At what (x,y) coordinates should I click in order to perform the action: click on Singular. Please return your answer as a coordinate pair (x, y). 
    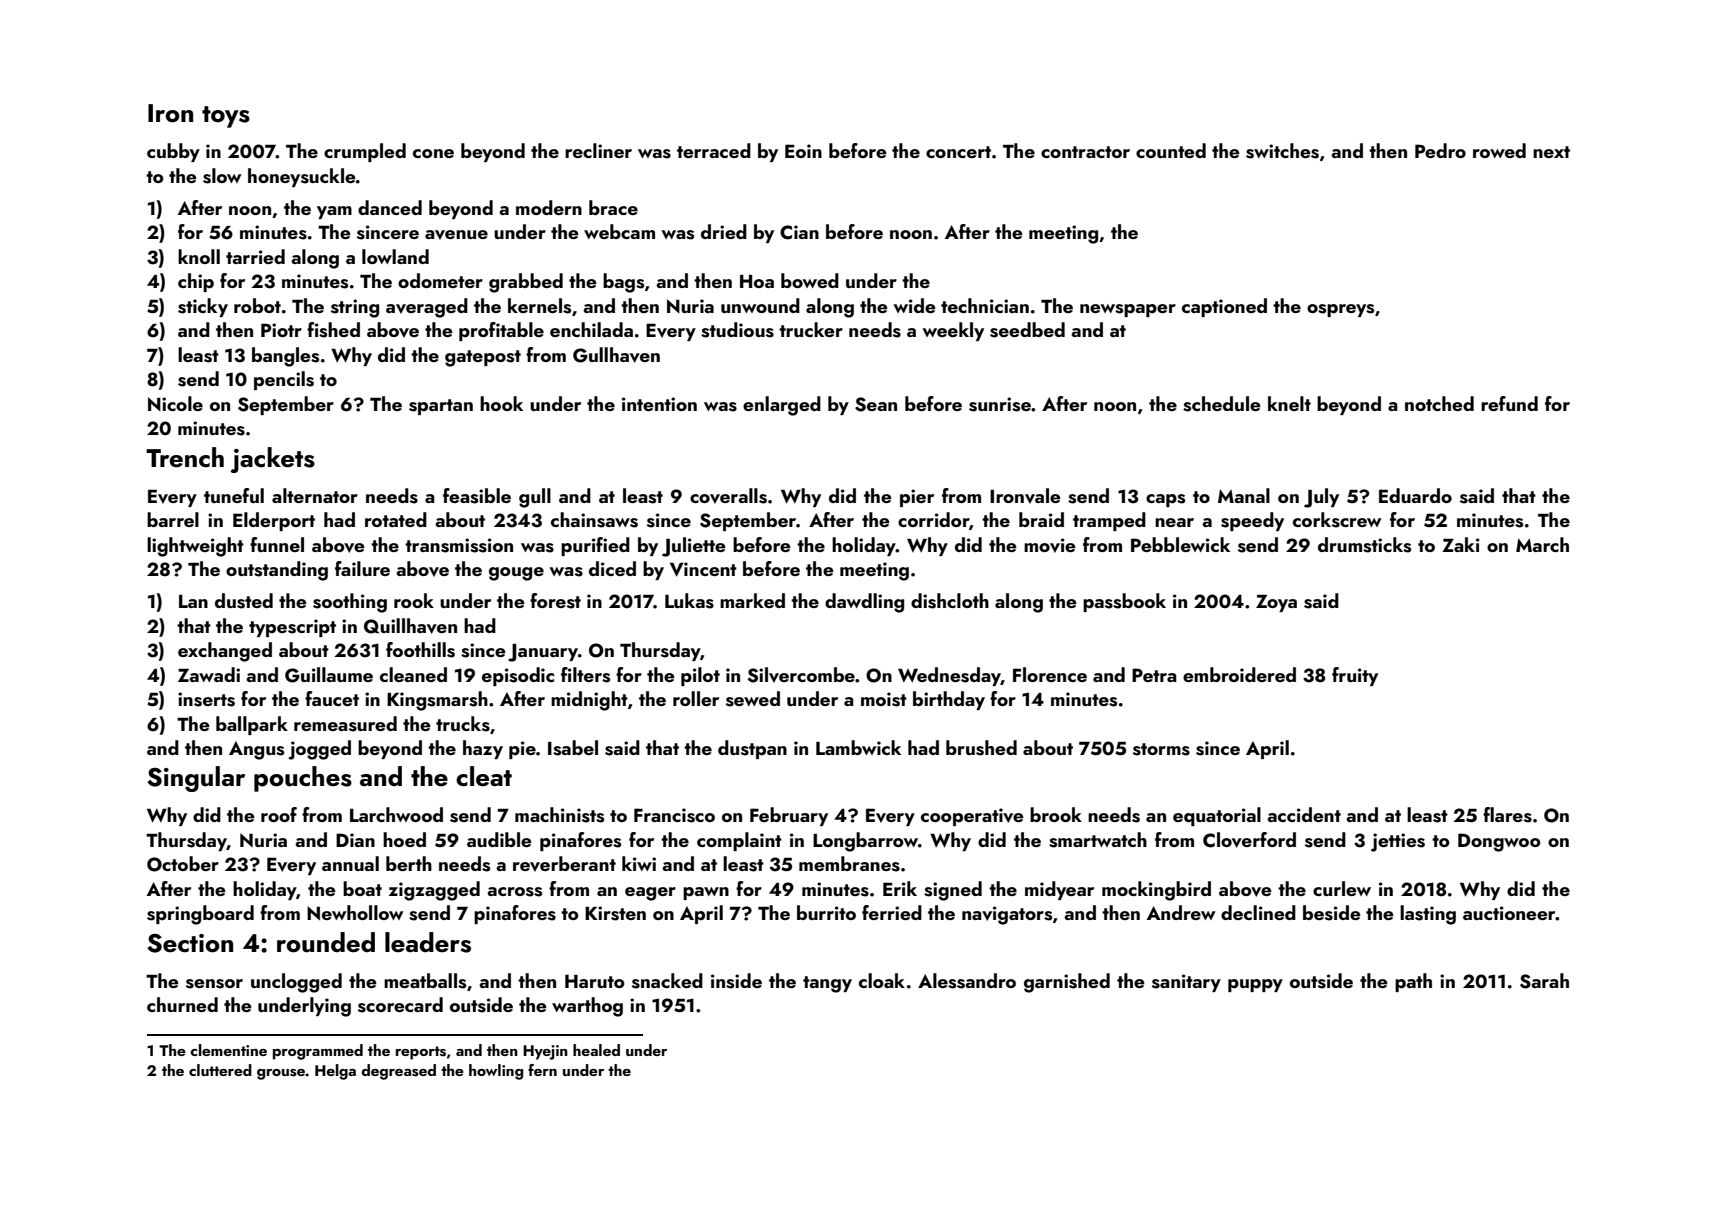
    Looking at the image, I should click on (196, 779).
